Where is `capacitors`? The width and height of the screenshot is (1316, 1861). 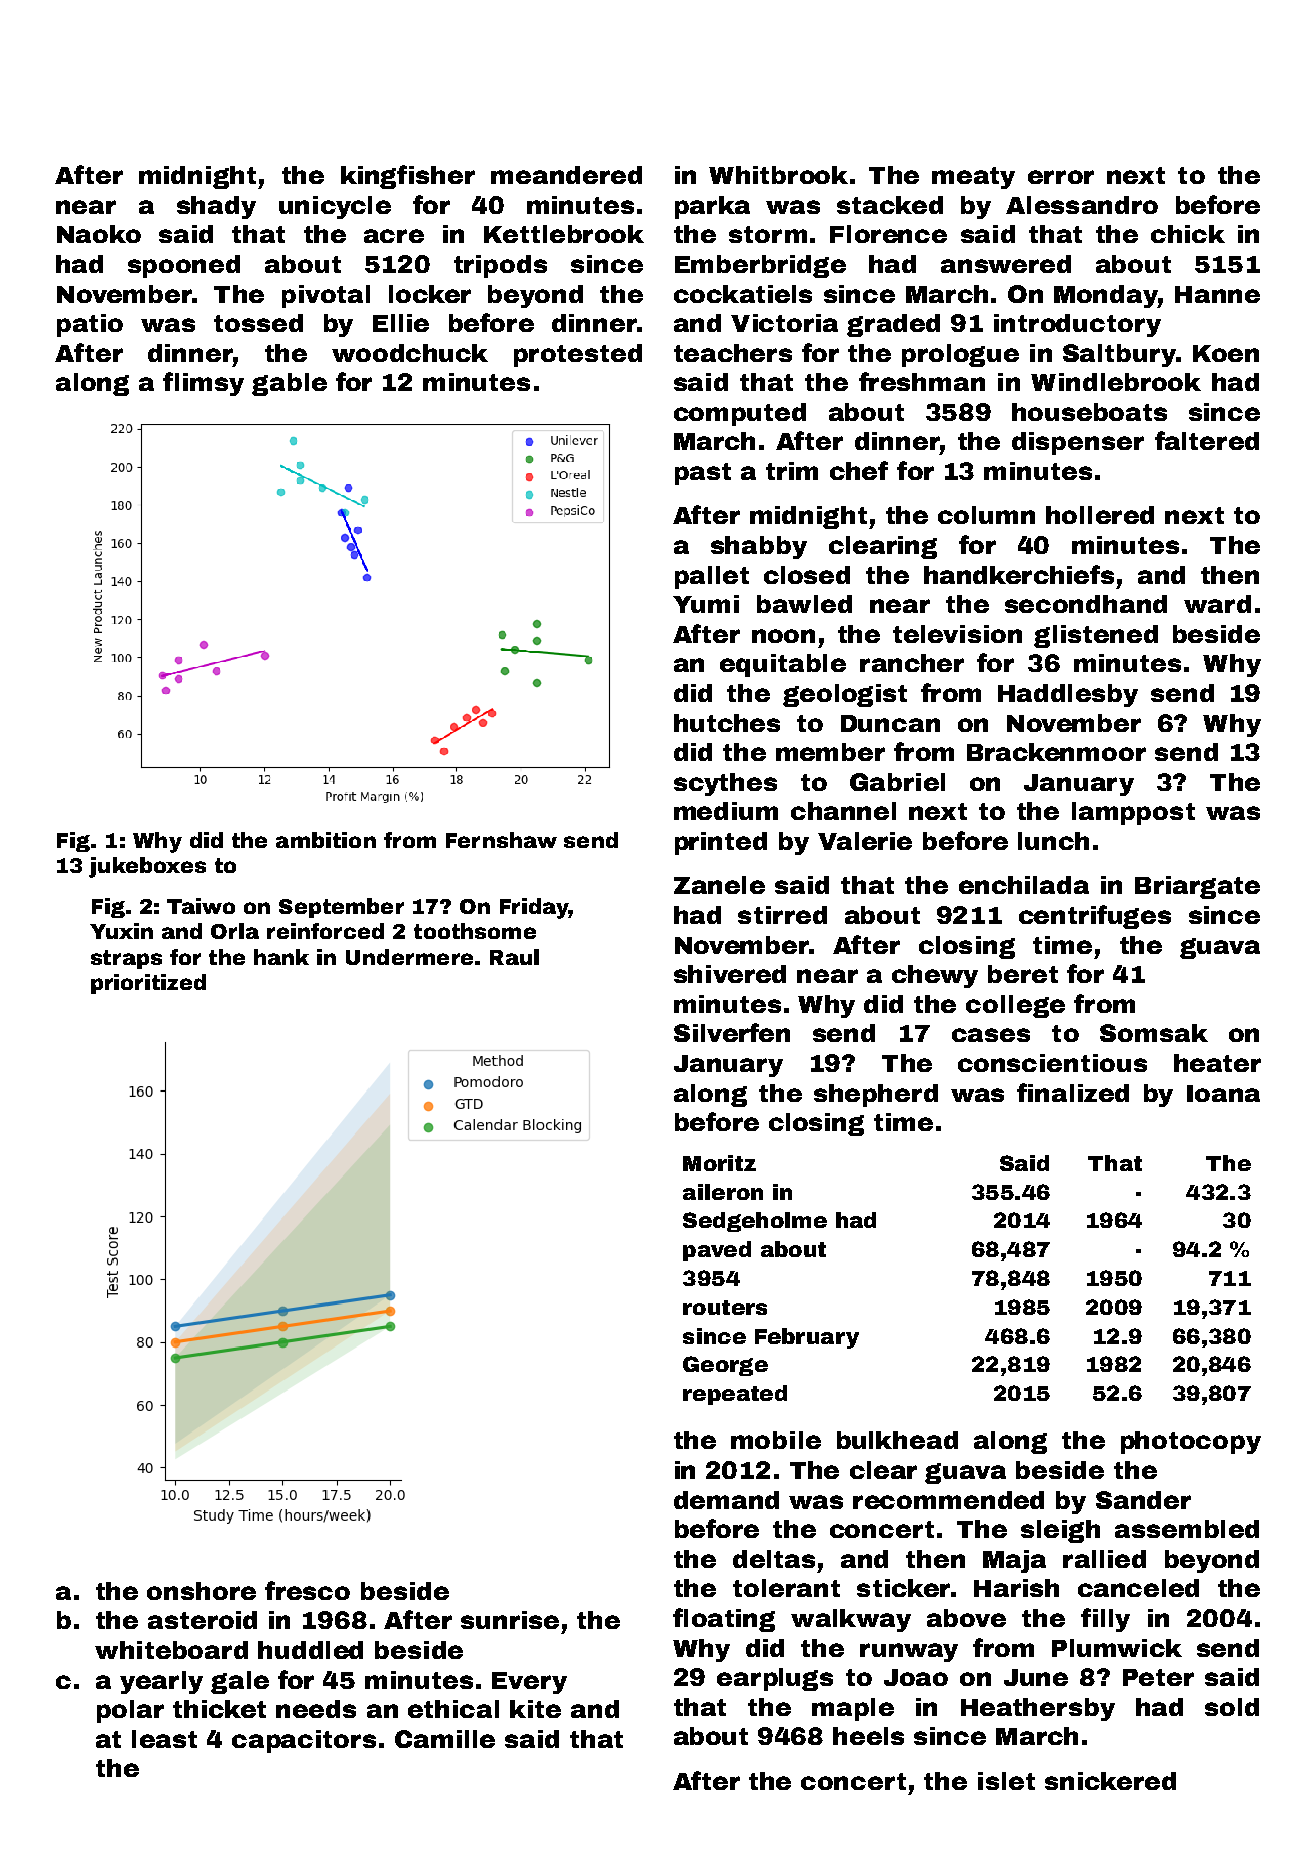 capacitors is located at coordinates (304, 1741).
